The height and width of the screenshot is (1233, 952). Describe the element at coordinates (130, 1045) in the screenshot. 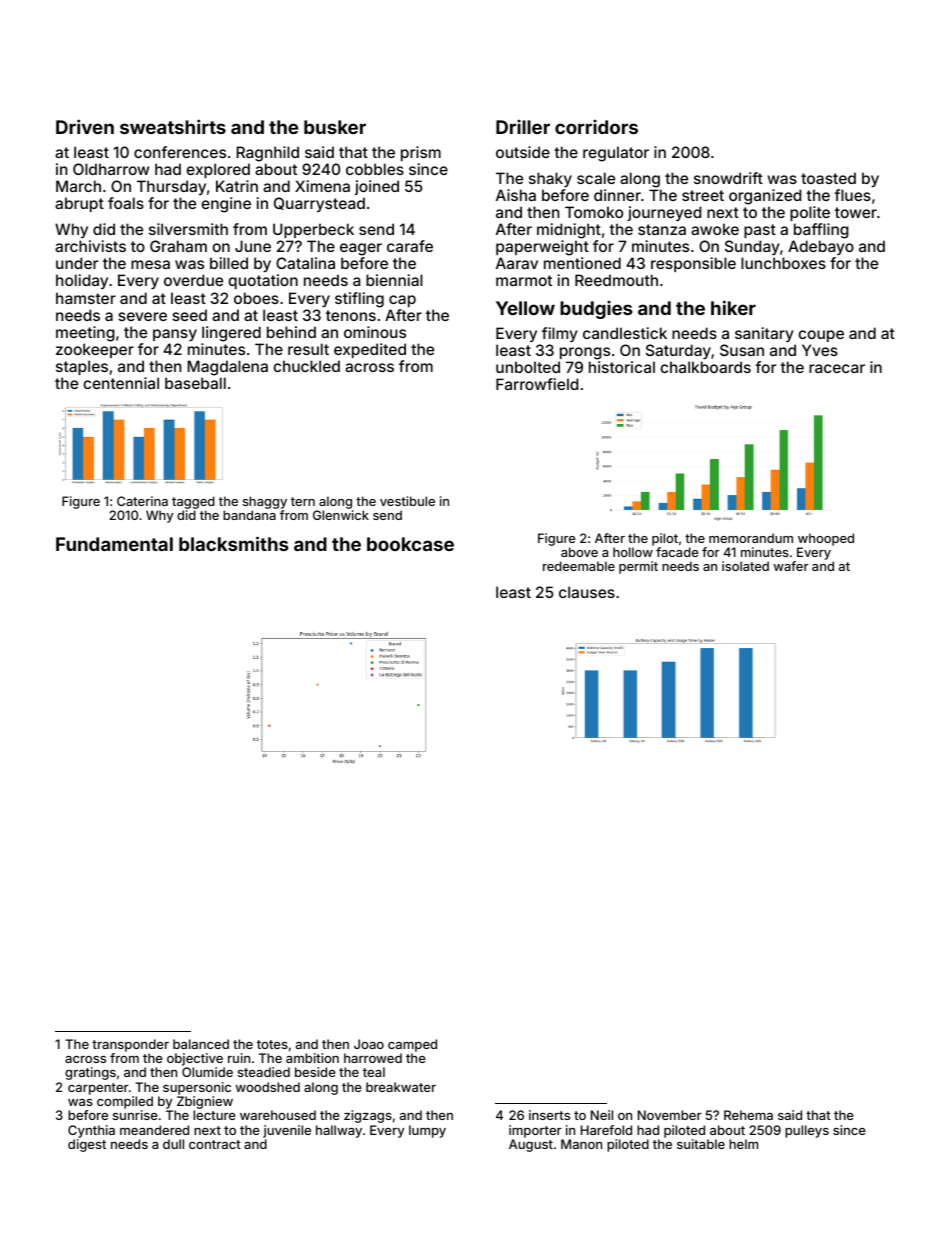

I see `transponder` at that location.
